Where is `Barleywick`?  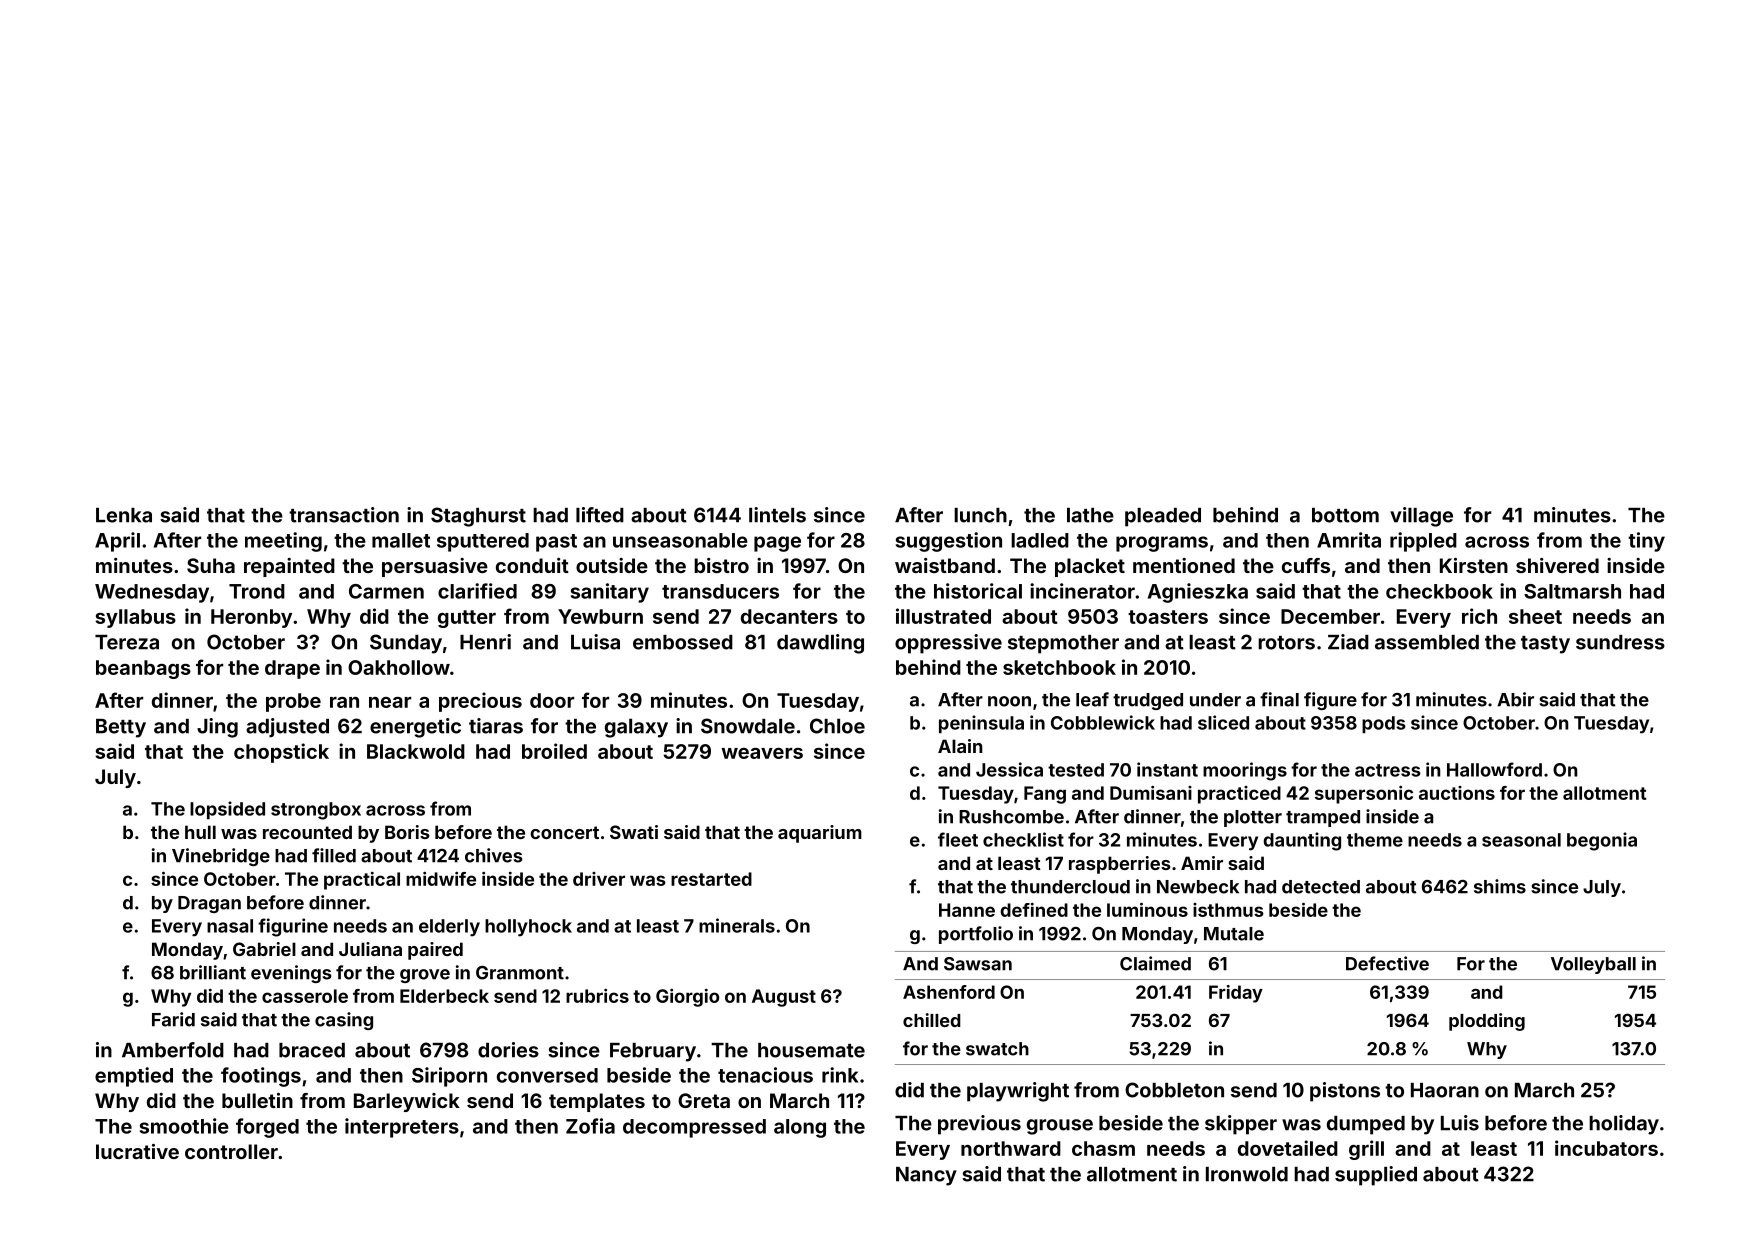 Barleywick is located at coordinates (407, 1102).
